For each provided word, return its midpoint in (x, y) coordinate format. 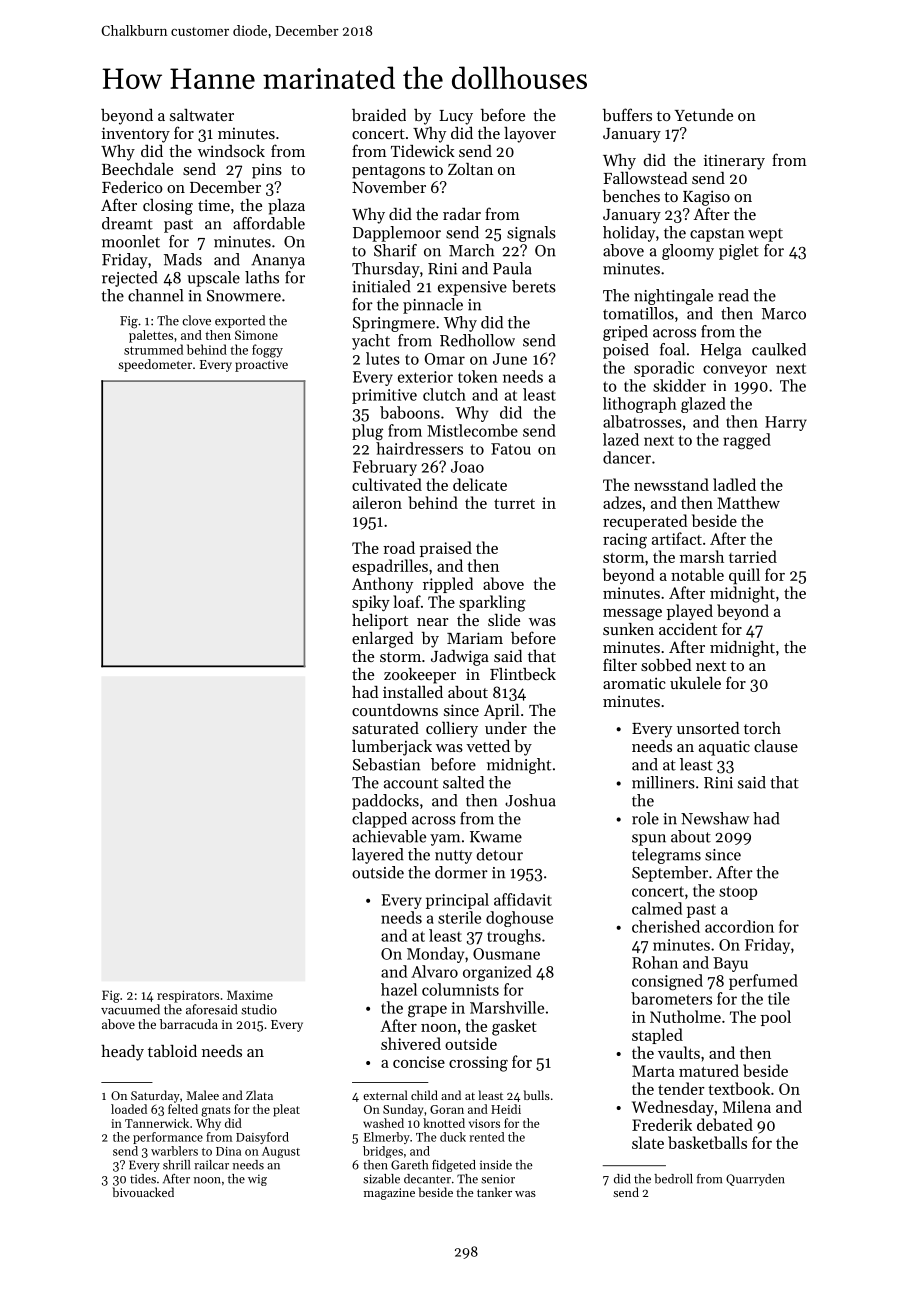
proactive (261, 366)
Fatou (511, 449)
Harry (786, 423)
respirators (188, 996)
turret (514, 504)
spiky (371, 603)
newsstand (671, 484)
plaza (286, 207)
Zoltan (470, 169)
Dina (228, 1151)
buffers (627, 114)
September (670, 874)
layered (378, 856)
